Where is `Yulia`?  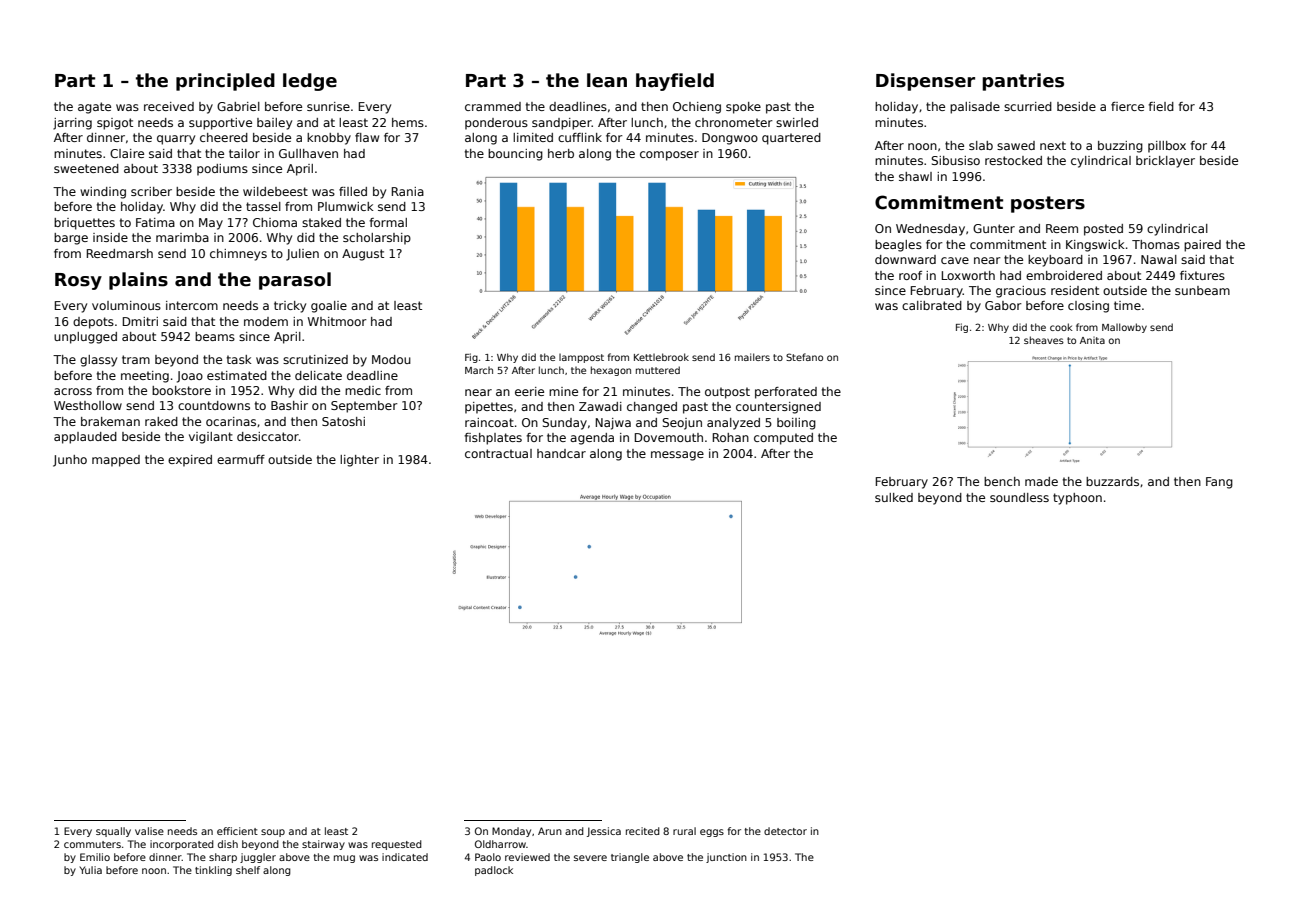 Yulia is located at coordinates (90, 870).
